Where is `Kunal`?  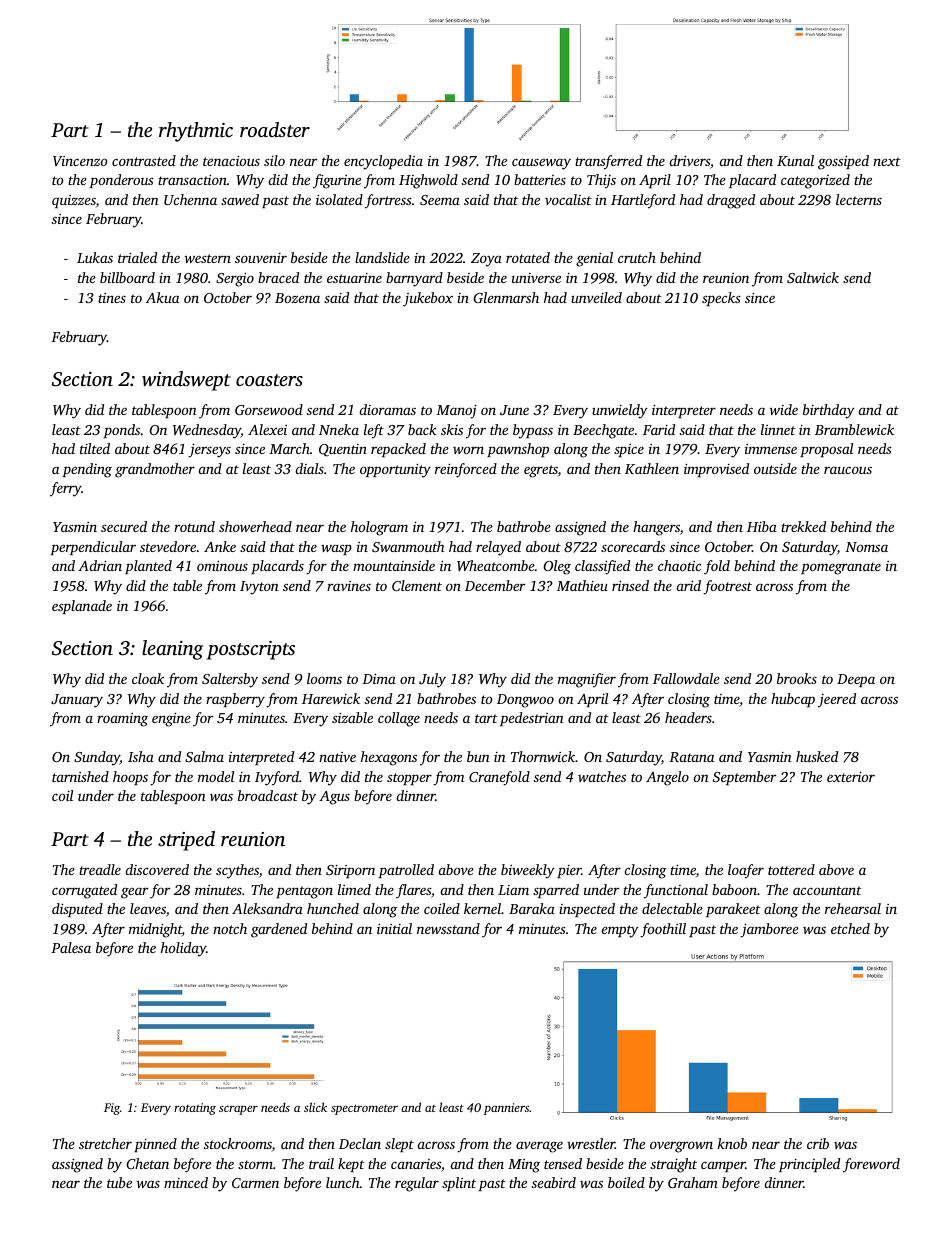 Kunal is located at coordinates (795, 160).
